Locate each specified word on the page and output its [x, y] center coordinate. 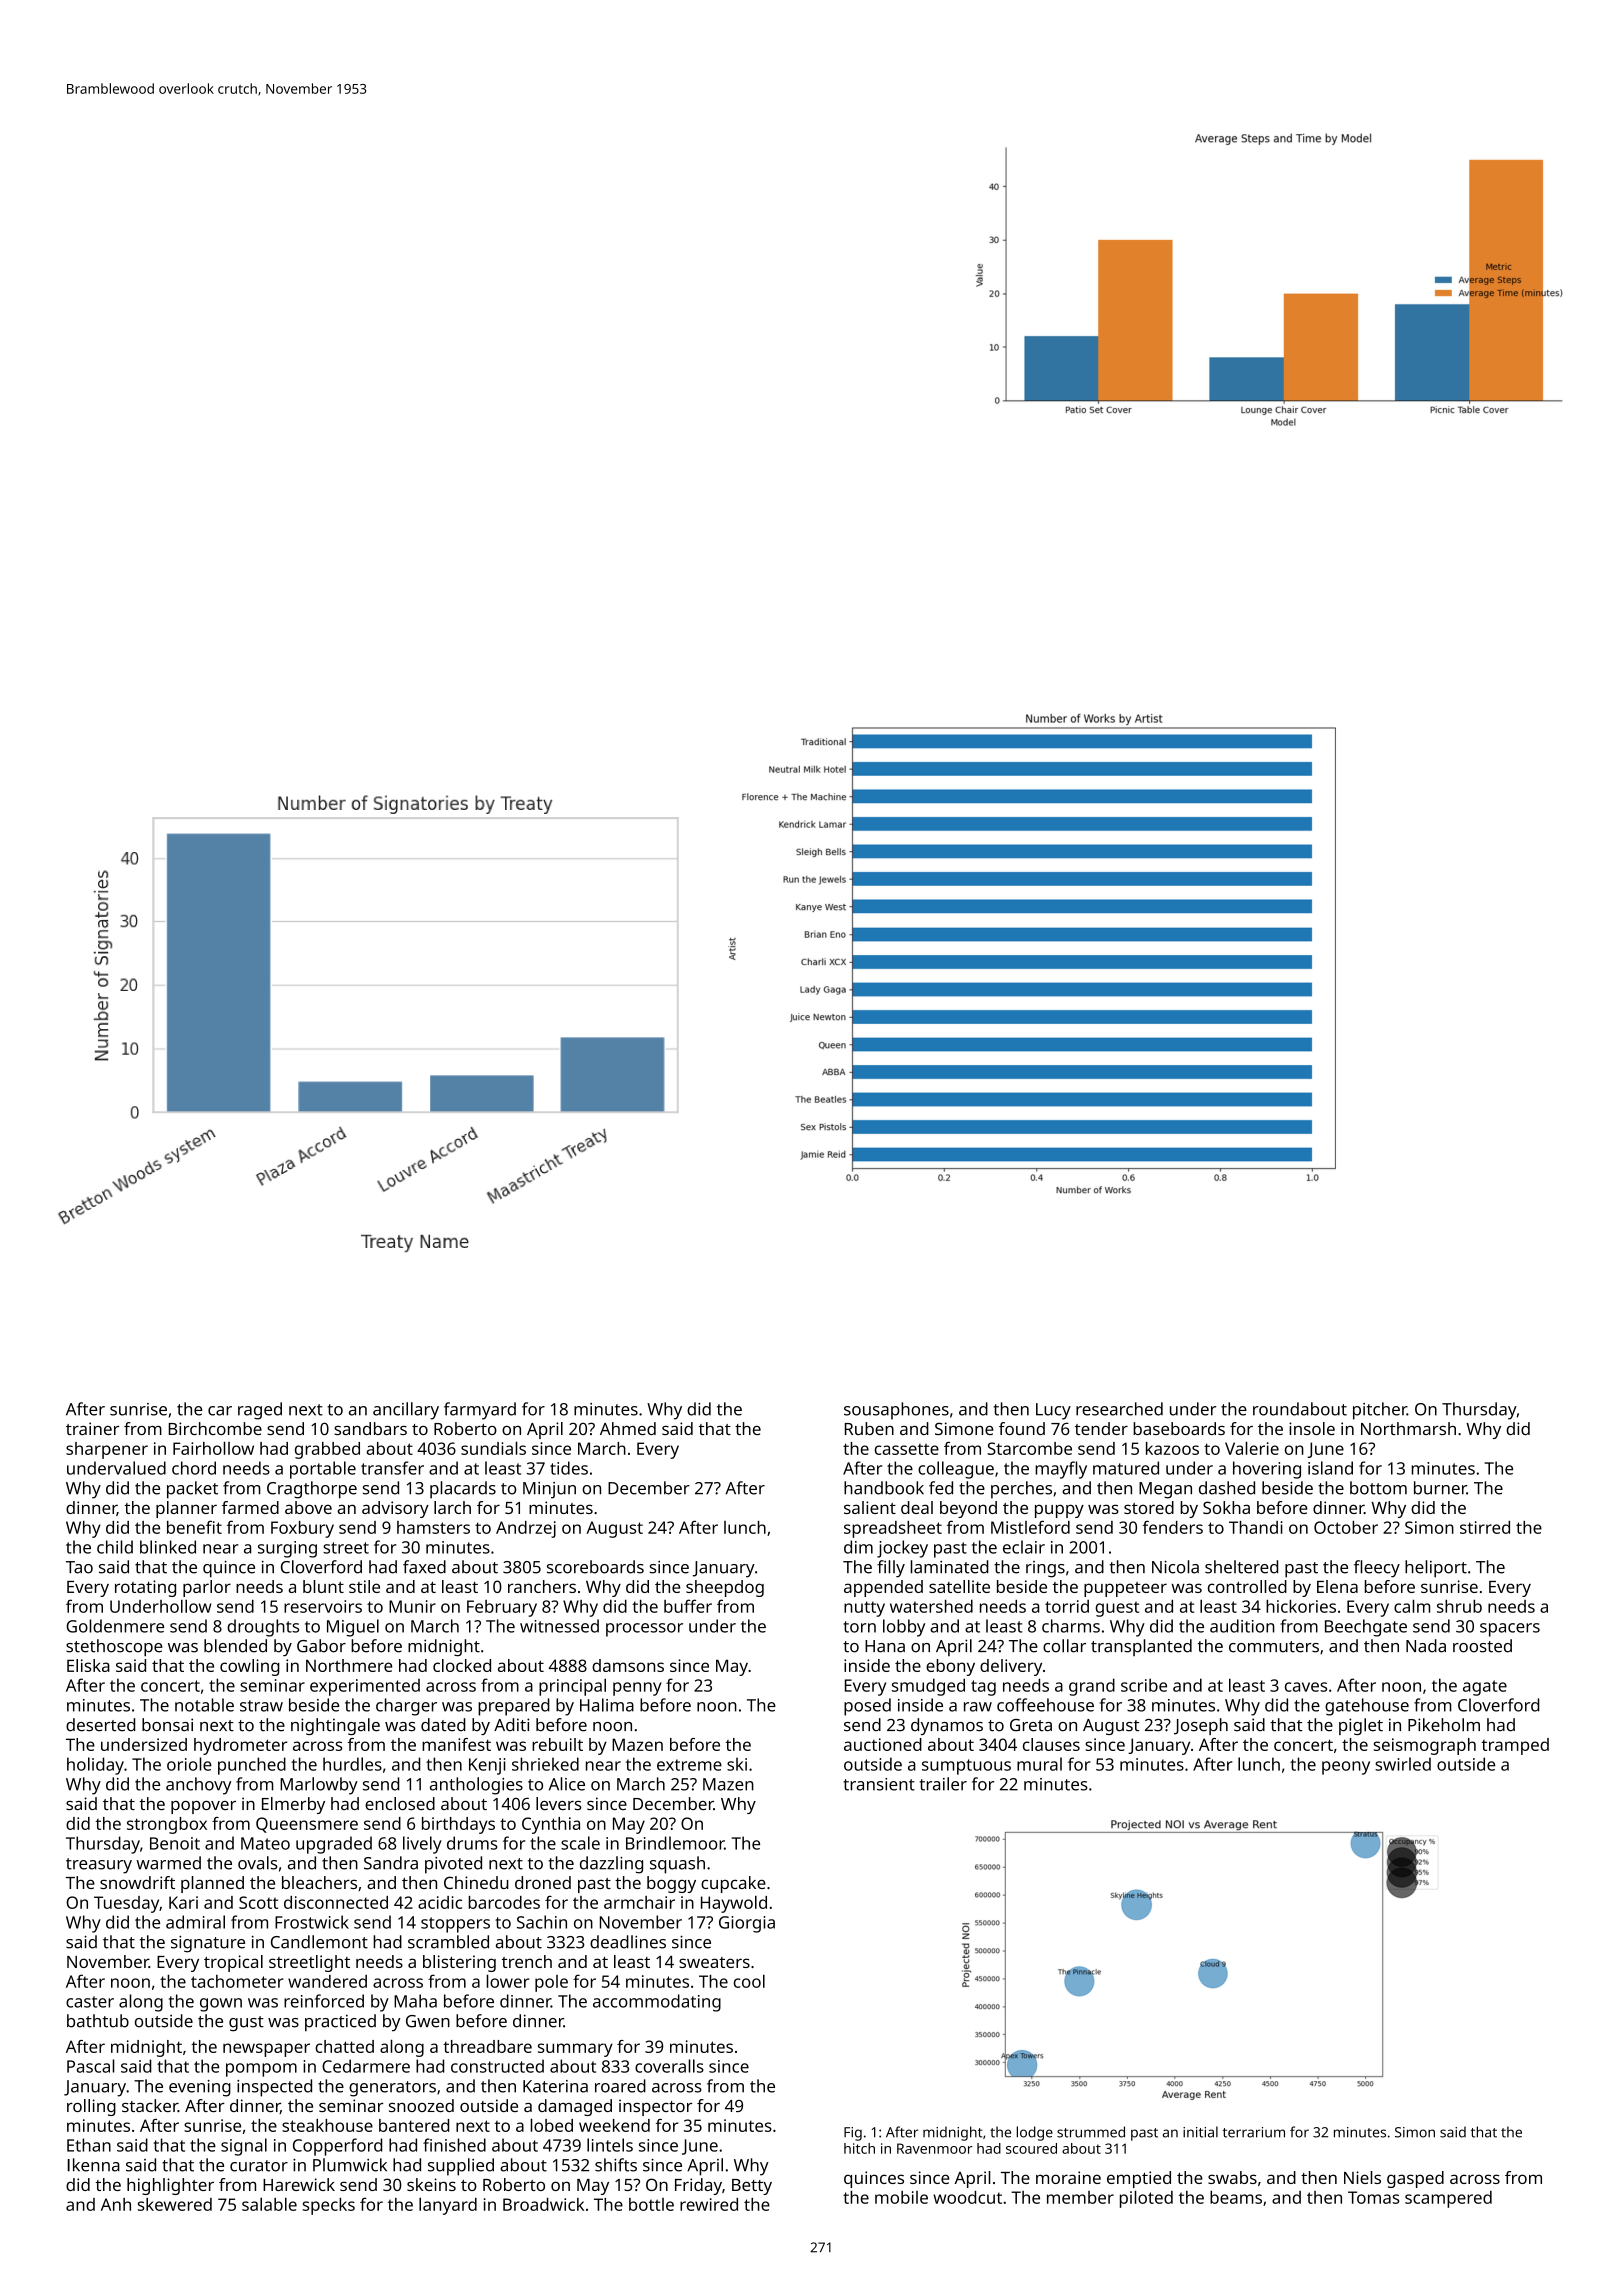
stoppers [455, 1925]
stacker [150, 2105]
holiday [95, 1766]
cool [749, 1981]
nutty [864, 1609]
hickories [1301, 1606]
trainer [92, 1428]
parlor [207, 1588]
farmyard [480, 1411]
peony [1346, 1768]
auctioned [883, 1744]
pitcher [1380, 1411]
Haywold [734, 1904]
